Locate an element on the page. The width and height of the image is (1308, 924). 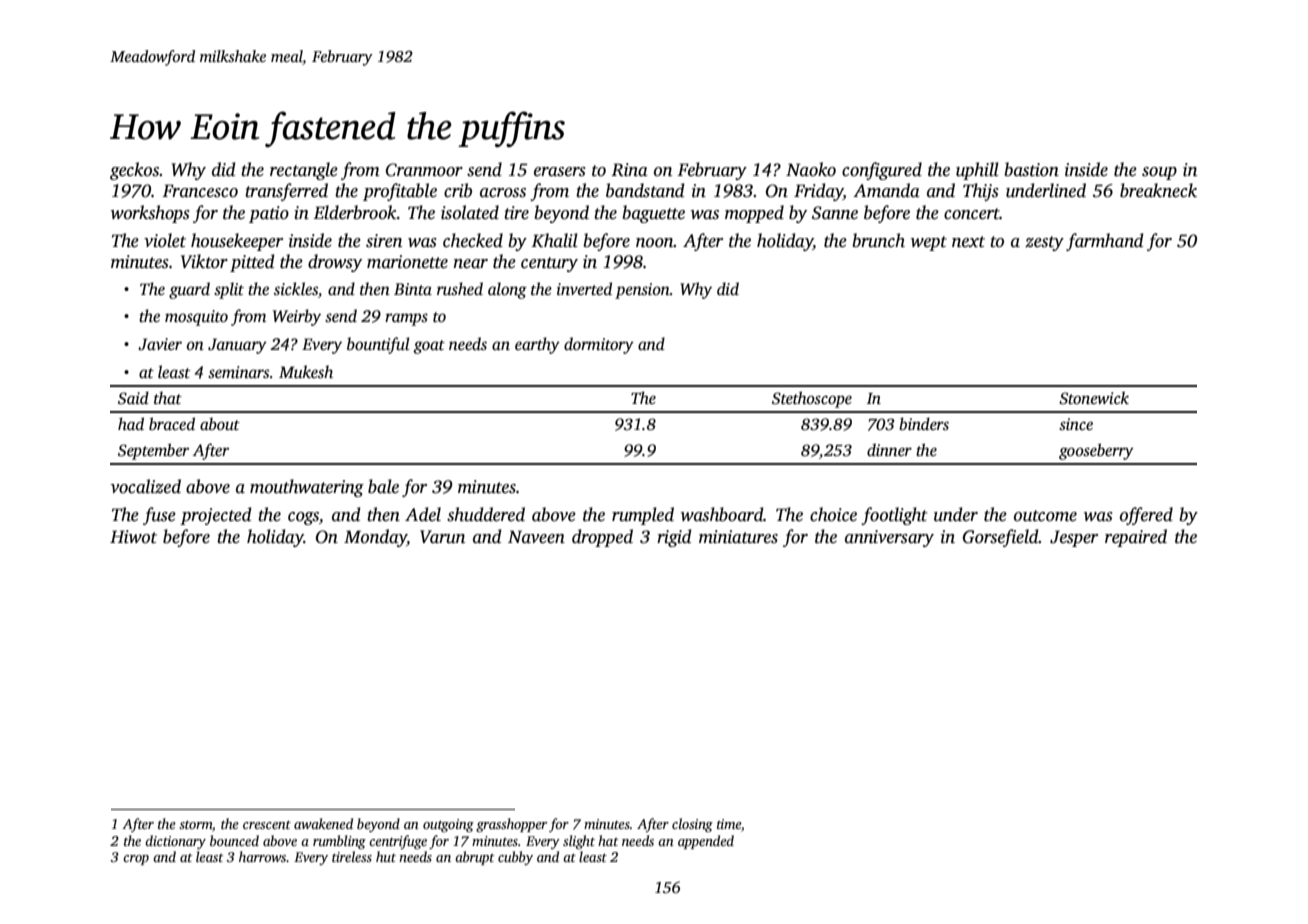
seminars is located at coordinates (238, 372).
